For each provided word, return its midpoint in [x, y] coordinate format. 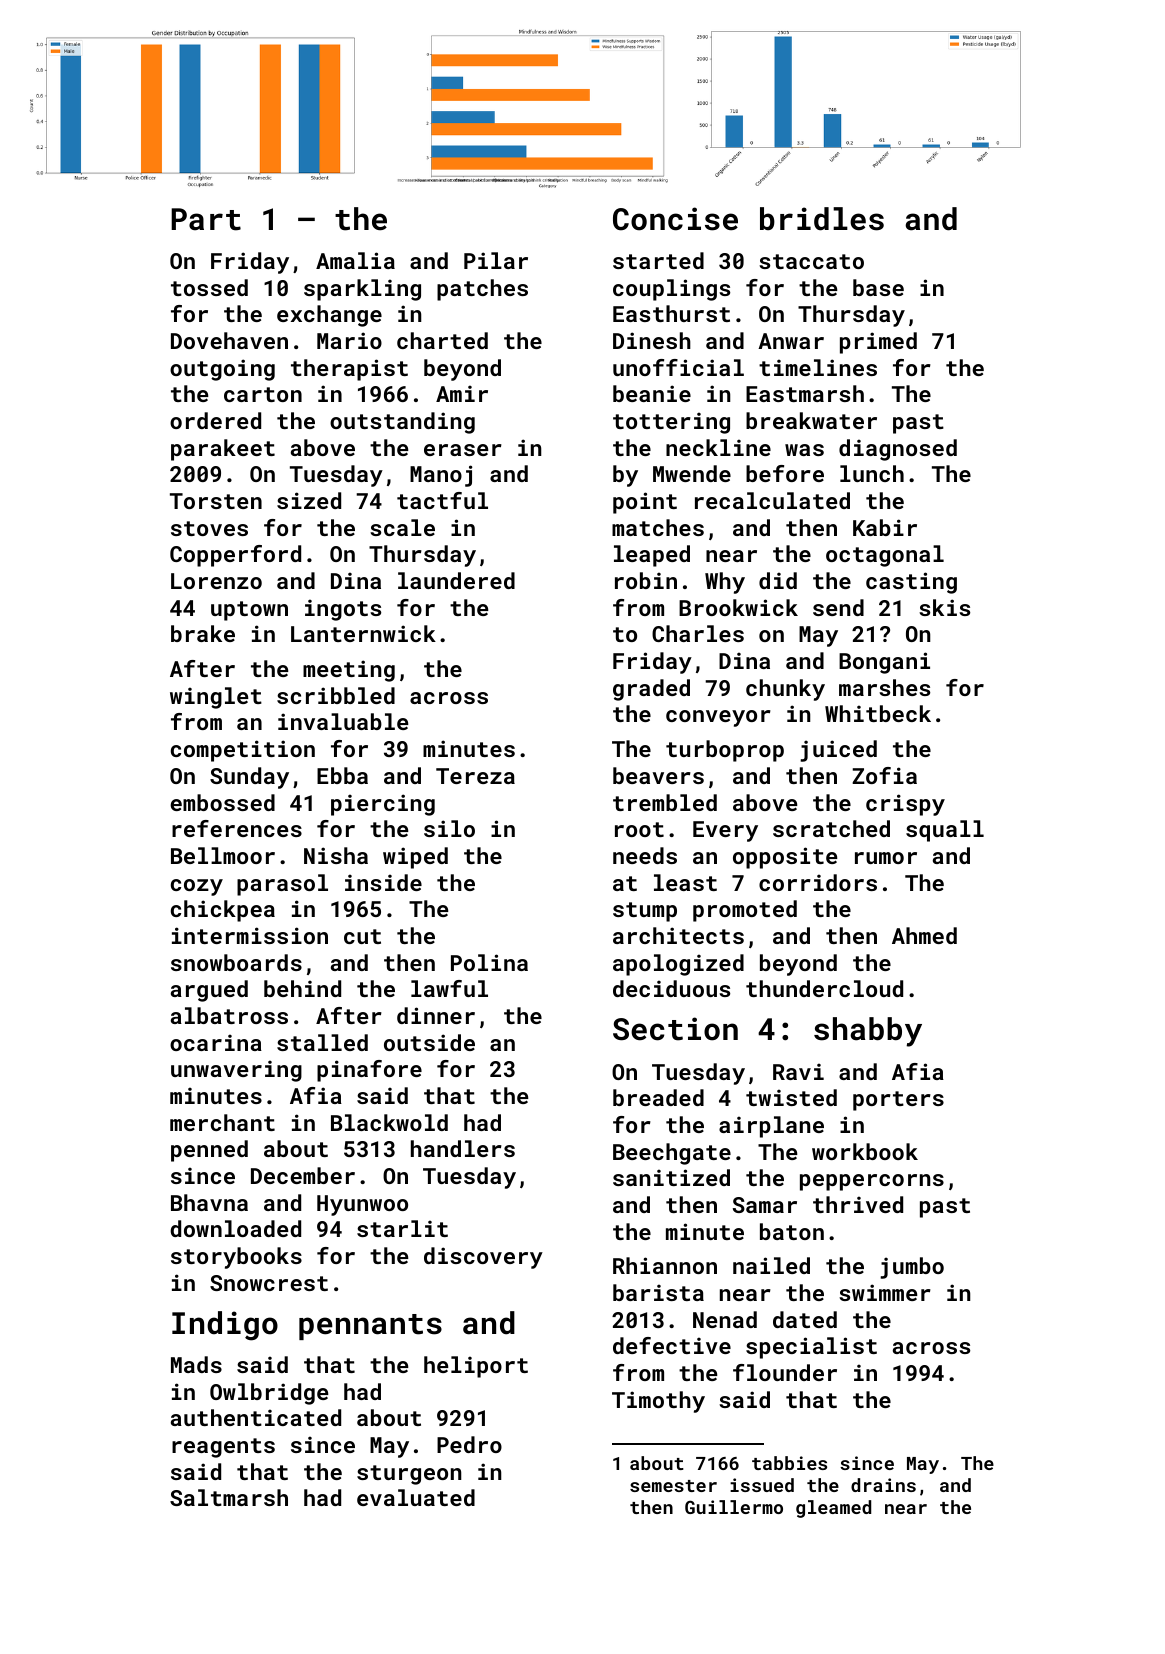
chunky [785, 690]
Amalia [355, 260]
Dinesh [652, 340]
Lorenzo [216, 581]
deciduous [671, 988]
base [878, 287]
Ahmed [924, 935]
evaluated [416, 1497]
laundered [456, 580]
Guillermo [734, 1507]
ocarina [216, 1042]
